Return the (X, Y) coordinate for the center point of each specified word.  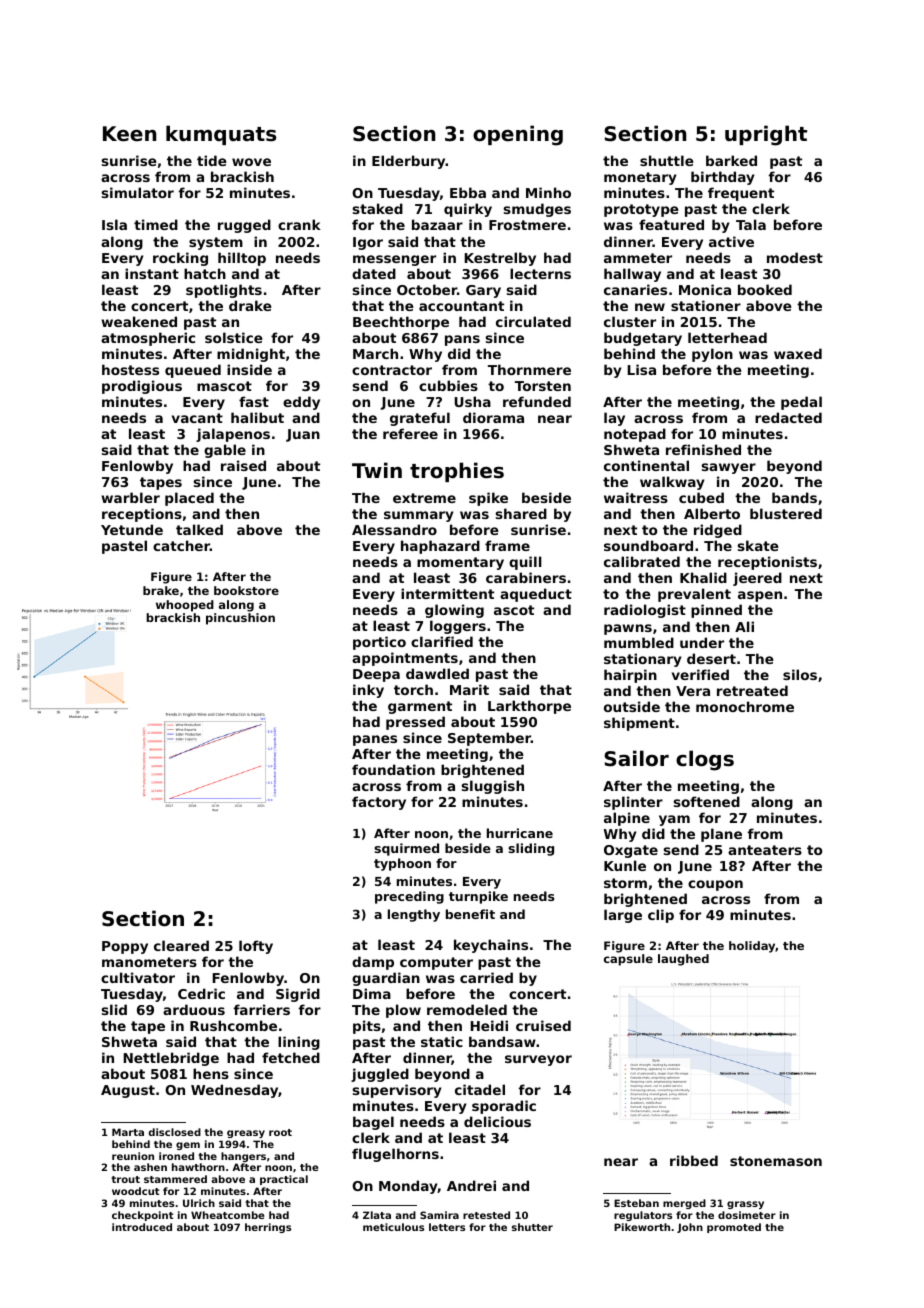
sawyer (729, 468)
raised (243, 465)
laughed (683, 960)
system (216, 243)
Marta (128, 1132)
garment (420, 707)
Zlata (377, 1215)
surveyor (538, 1060)
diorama (493, 417)
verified (700, 674)
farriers (261, 1009)
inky (368, 691)
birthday (722, 178)
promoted (734, 1228)
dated (374, 273)
